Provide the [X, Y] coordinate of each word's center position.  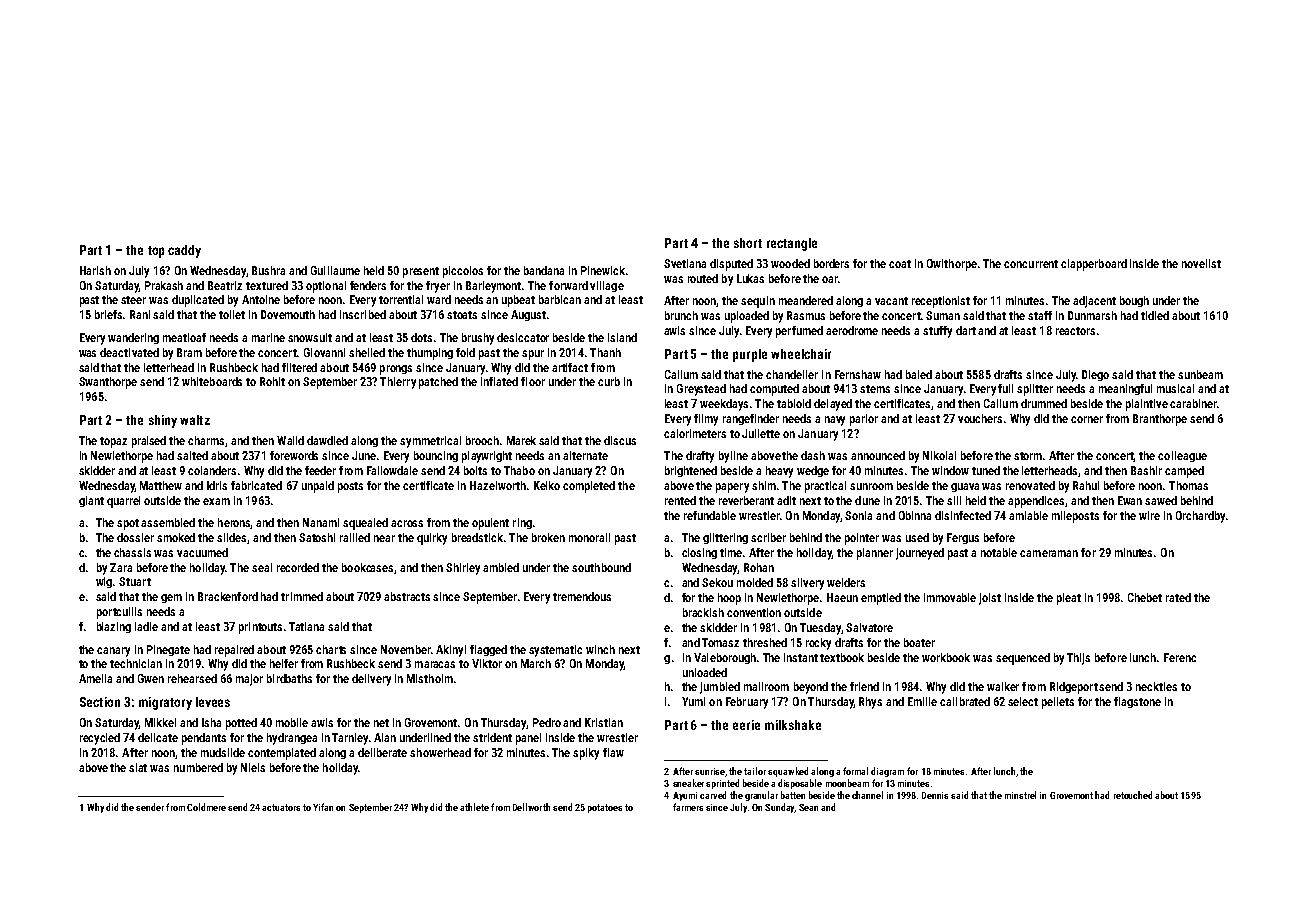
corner [1087, 419]
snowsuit [310, 337]
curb [609, 381]
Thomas [1188, 485]
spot [128, 524]
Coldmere [206, 807]
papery [732, 488]
